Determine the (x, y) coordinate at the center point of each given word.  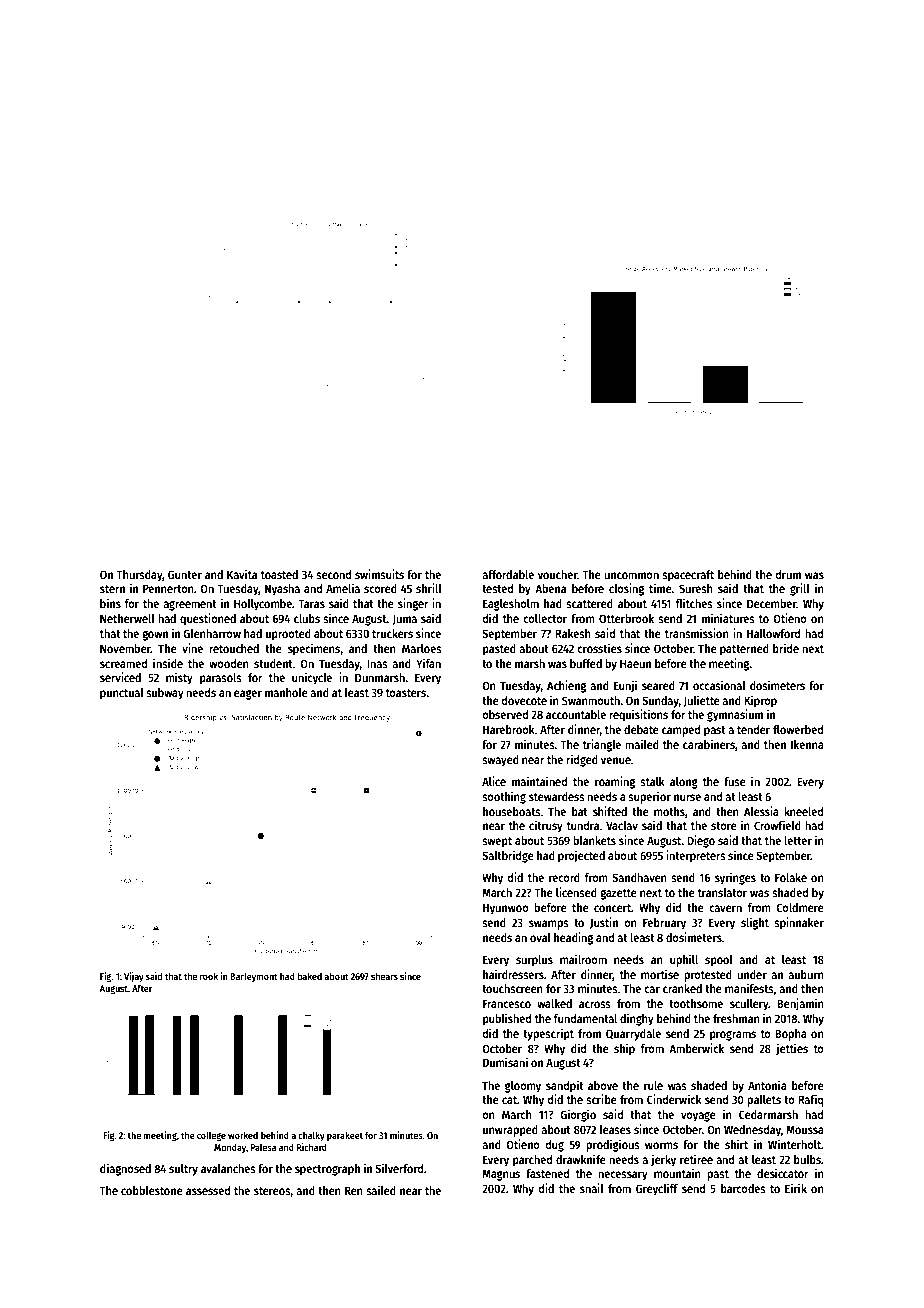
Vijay (134, 977)
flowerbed (798, 729)
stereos (272, 1192)
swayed (500, 761)
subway (165, 694)
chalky (311, 1136)
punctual (122, 694)
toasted (279, 574)
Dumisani (505, 1062)
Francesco (507, 1003)
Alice (494, 781)
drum (788, 574)
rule (653, 1085)
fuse (735, 781)
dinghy (637, 1019)
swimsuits (379, 574)
